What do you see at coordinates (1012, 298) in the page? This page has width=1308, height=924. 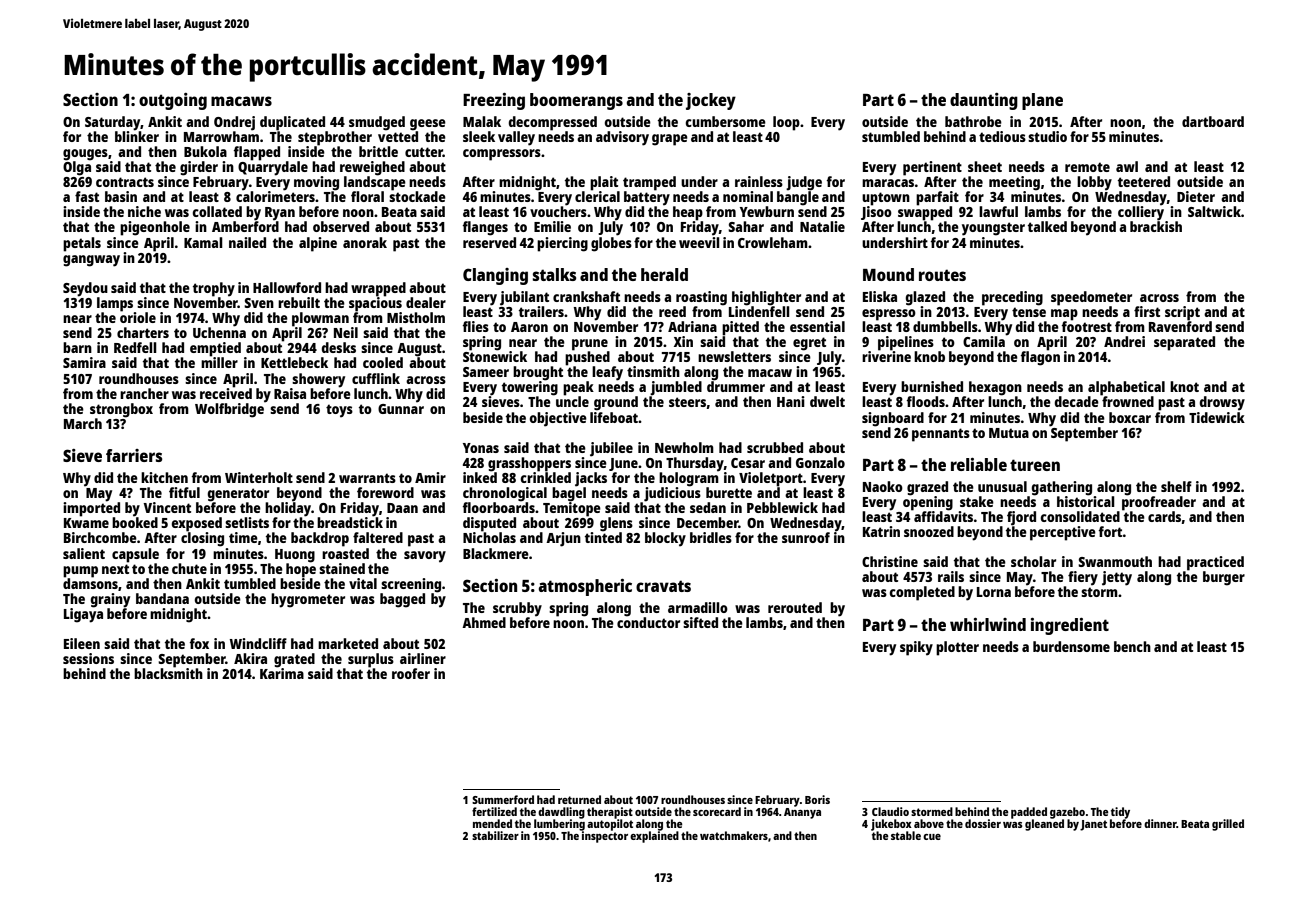 I see `preceding` at bounding box center [1012, 298].
